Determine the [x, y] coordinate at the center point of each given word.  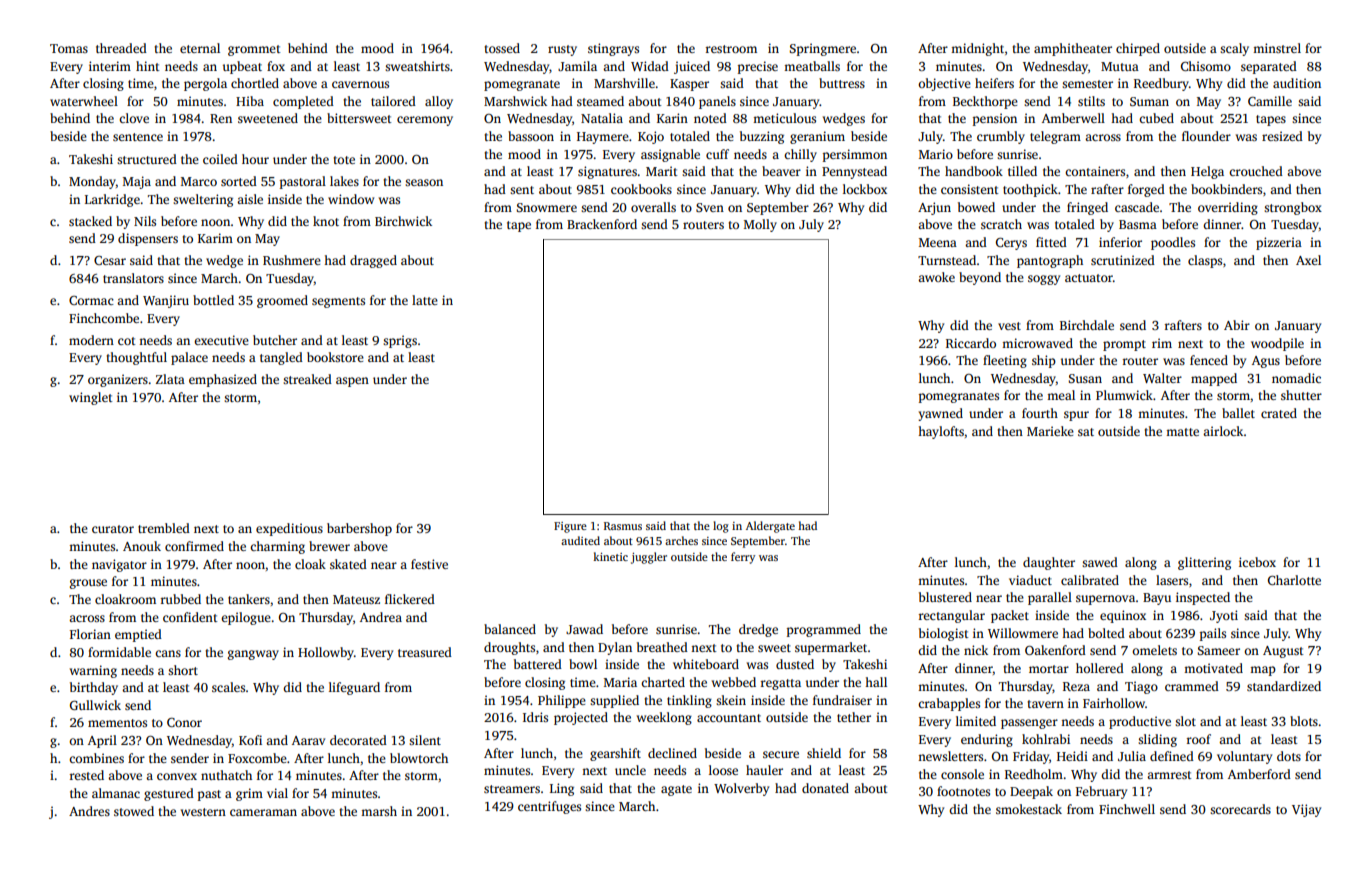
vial [277, 793]
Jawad [584, 629]
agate [676, 790]
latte [425, 300]
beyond [980, 278]
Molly [760, 225]
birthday [94, 688]
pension [995, 119]
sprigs [400, 341]
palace [189, 358]
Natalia [602, 118]
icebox [1257, 562]
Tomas [69, 48]
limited [976, 721]
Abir [1237, 325]
